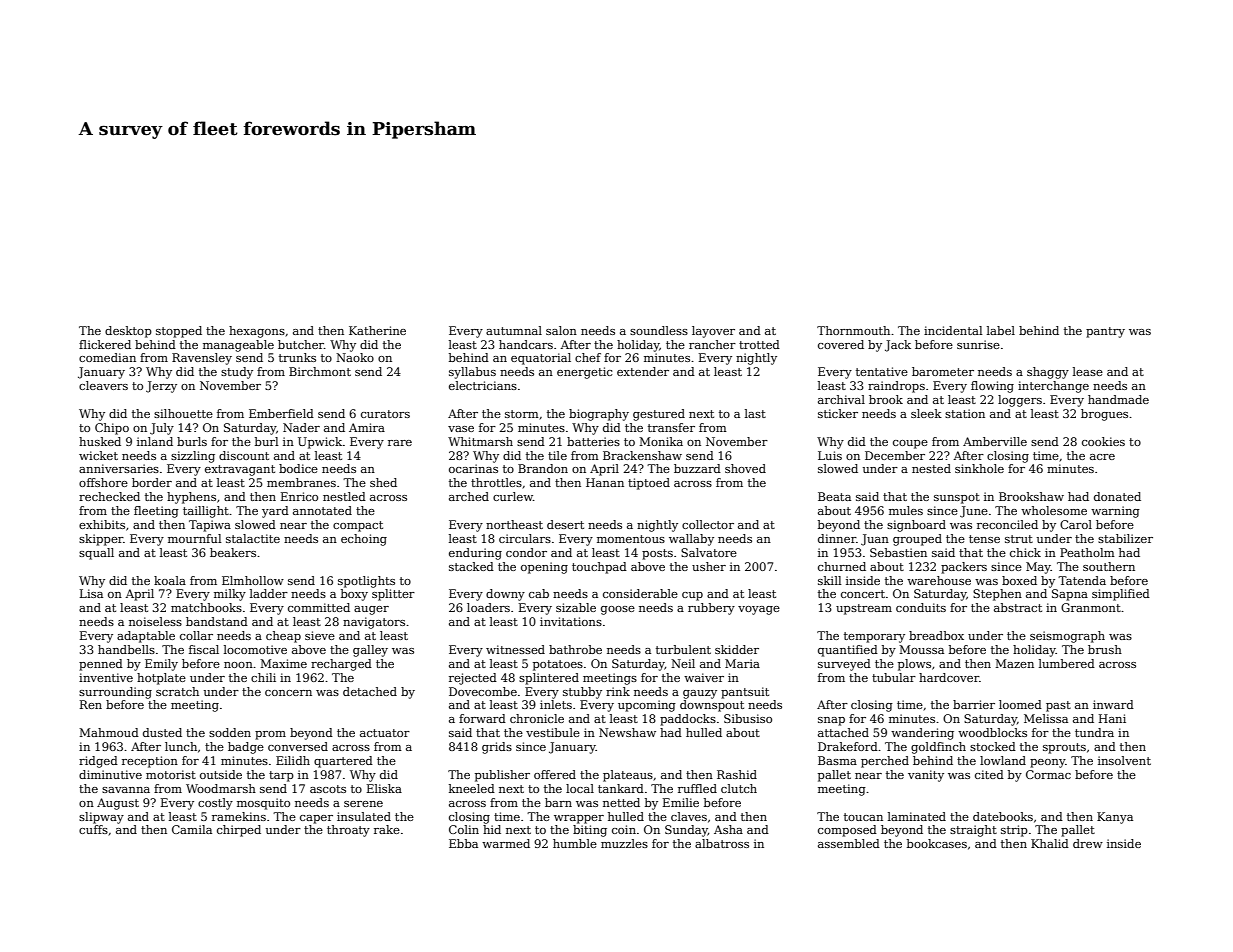 This document has height=952, width=1233. What do you see at coordinates (128, 332) in the document?
I see `desktop` at bounding box center [128, 332].
